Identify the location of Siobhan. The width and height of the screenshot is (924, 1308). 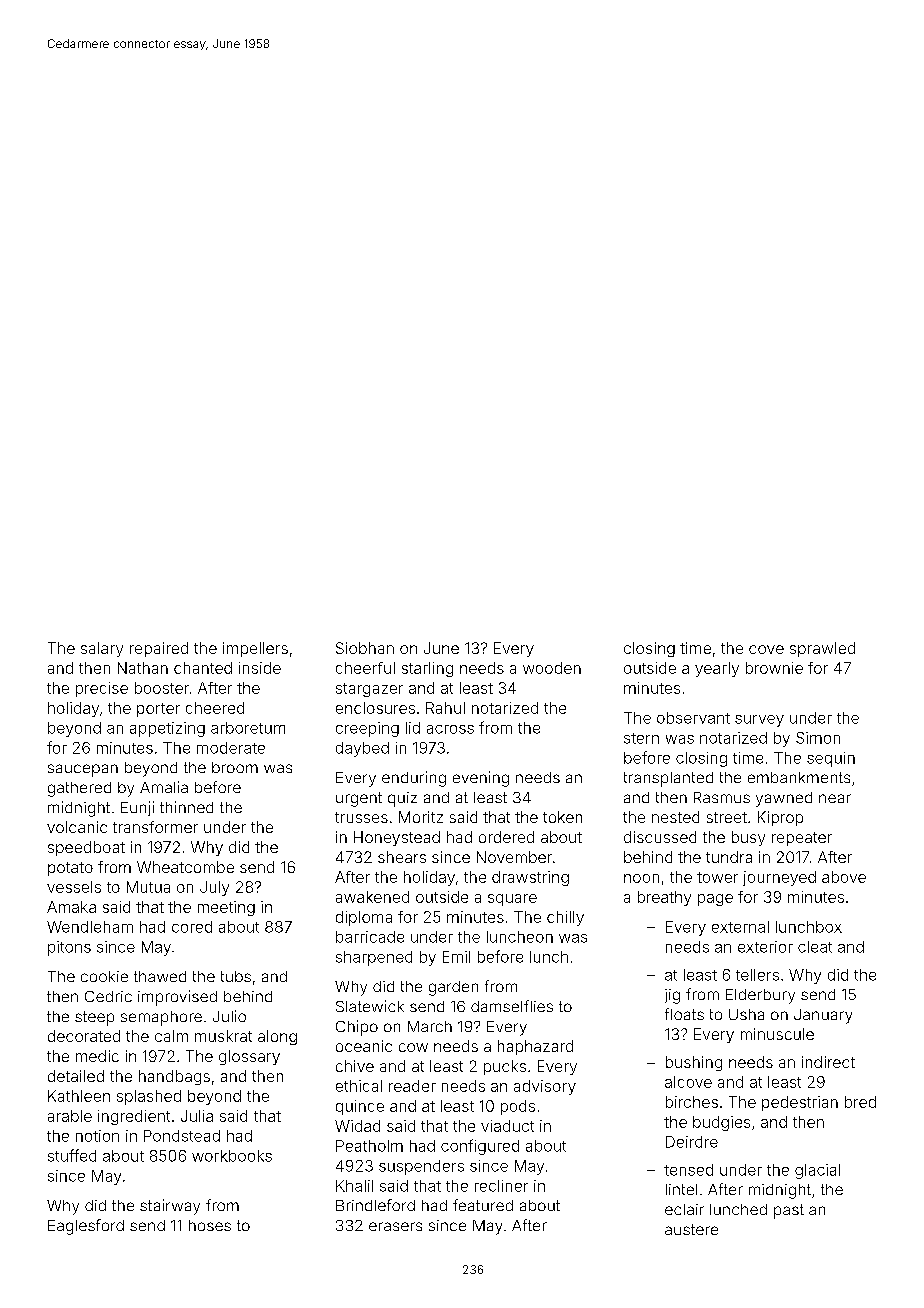
(365, 648).
